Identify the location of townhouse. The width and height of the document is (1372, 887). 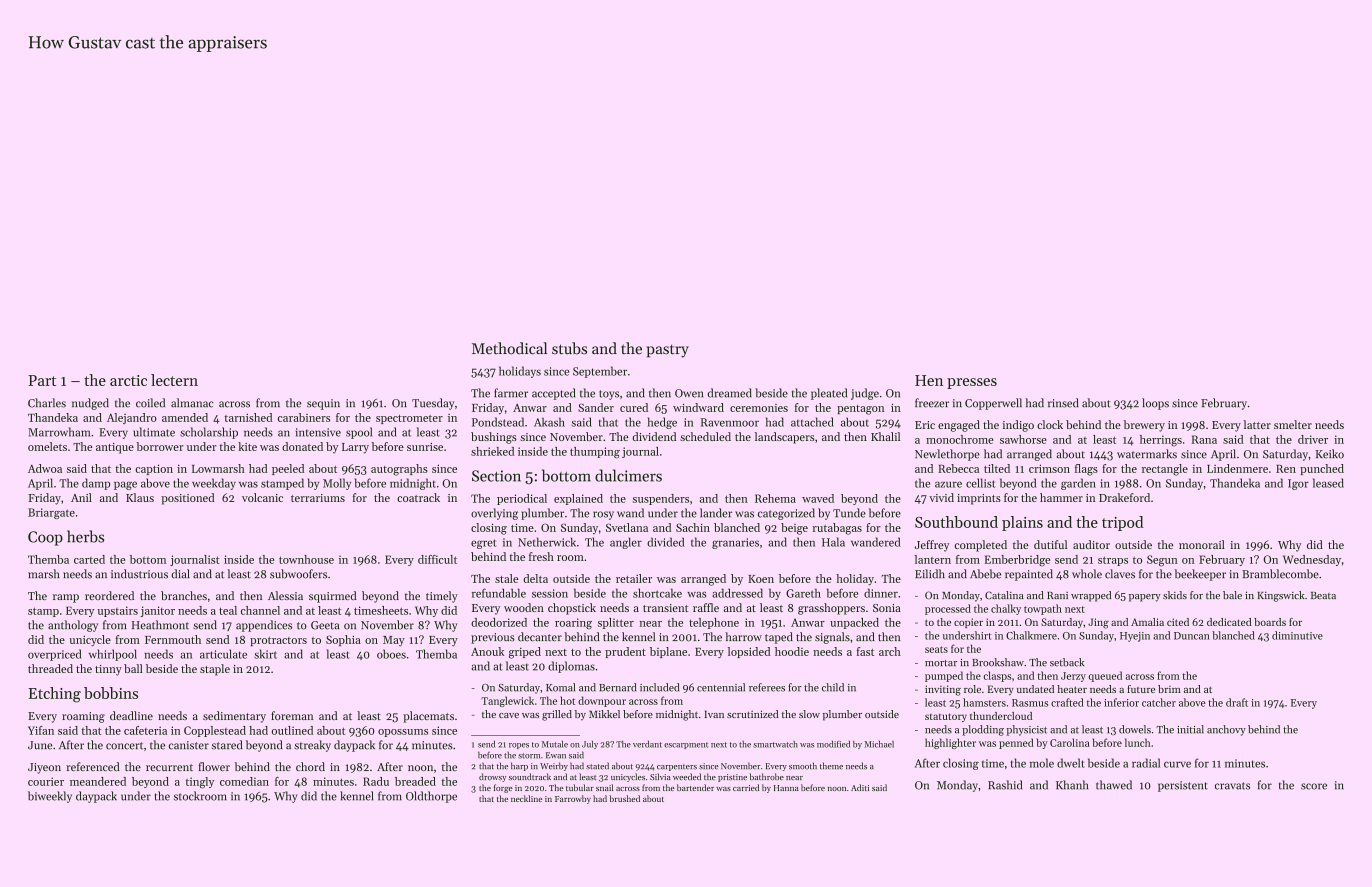
(306, 559).
